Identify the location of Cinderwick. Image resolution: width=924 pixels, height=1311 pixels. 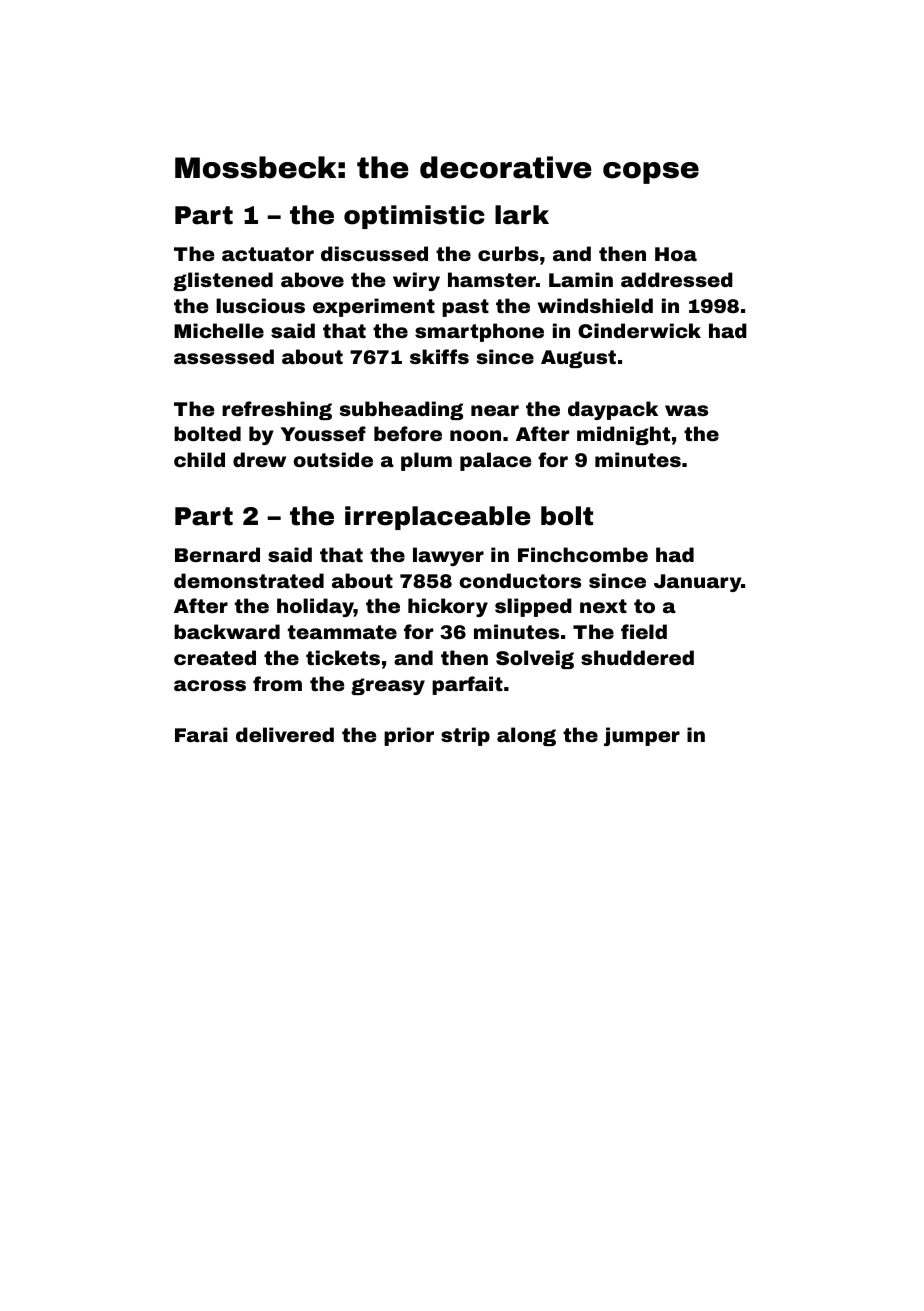
(639, 330).
